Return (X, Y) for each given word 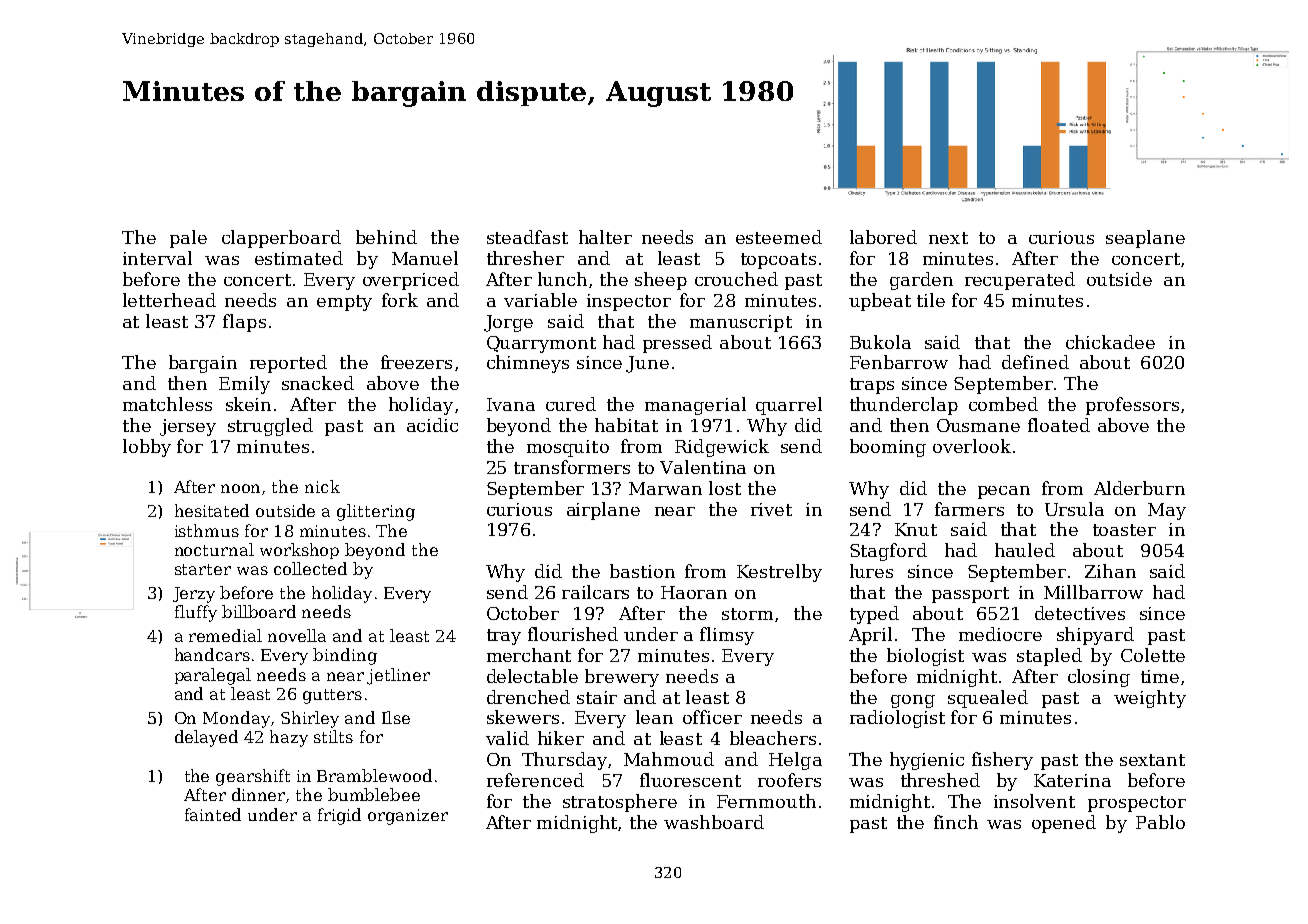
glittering (376, 512)
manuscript (741, 323)
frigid (339, 816)
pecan (1004, 492)
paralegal (213, 676)
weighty (1150, 699)
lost (725, 488)
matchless (167, 404)
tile (931, 300)
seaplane (1145, 239)
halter (605, 237)
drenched (528, 697)
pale (188, 239)
